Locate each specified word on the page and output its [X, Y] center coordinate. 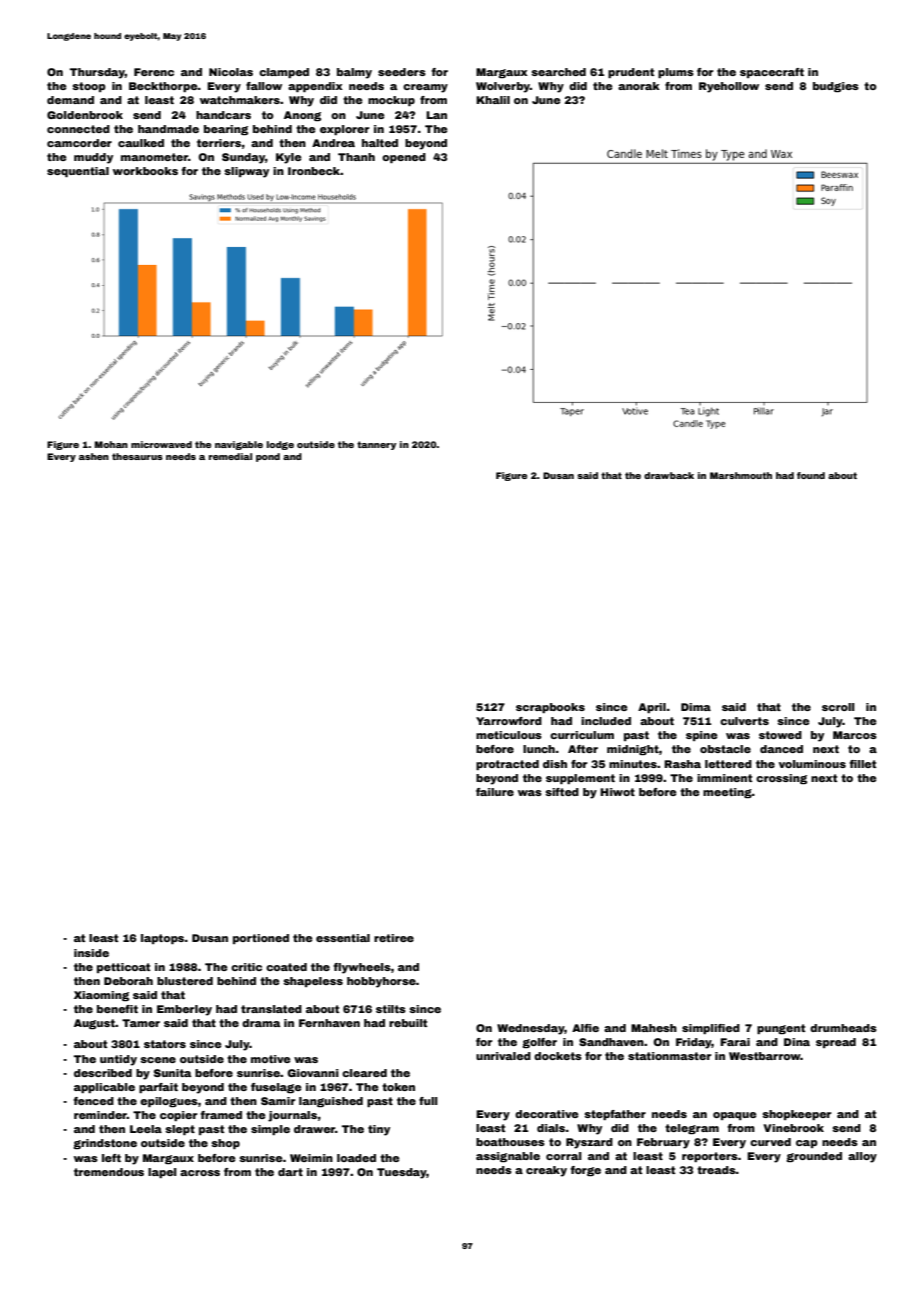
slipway [246, 172]
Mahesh [654, 1028]
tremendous [109, 1172]
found [811, 475]
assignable [508, 1157]
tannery [376, 445]
